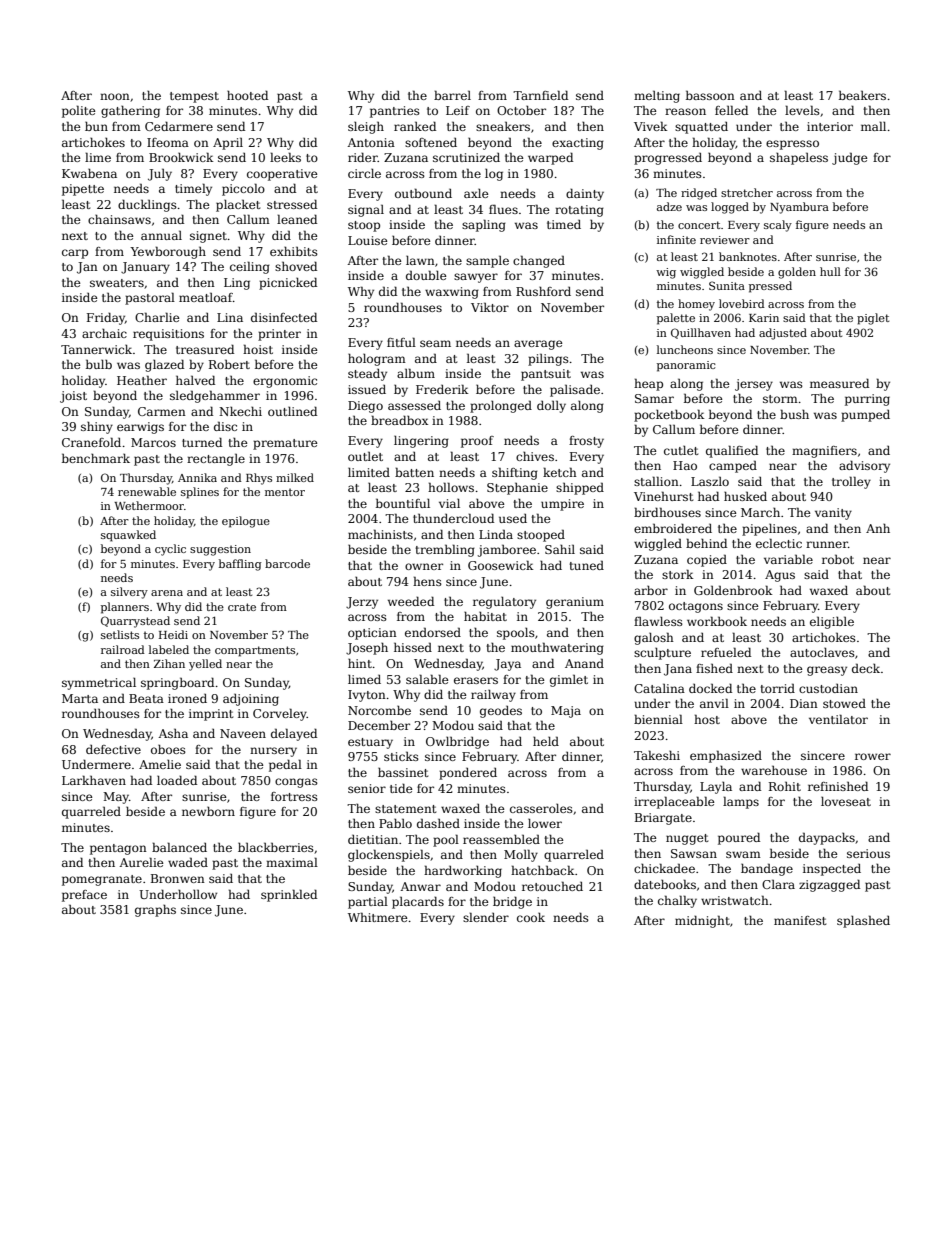  What do you see at coordinates (155, 910) in the screenshot?
I see `graphs` at bounding box center [155, 910].
